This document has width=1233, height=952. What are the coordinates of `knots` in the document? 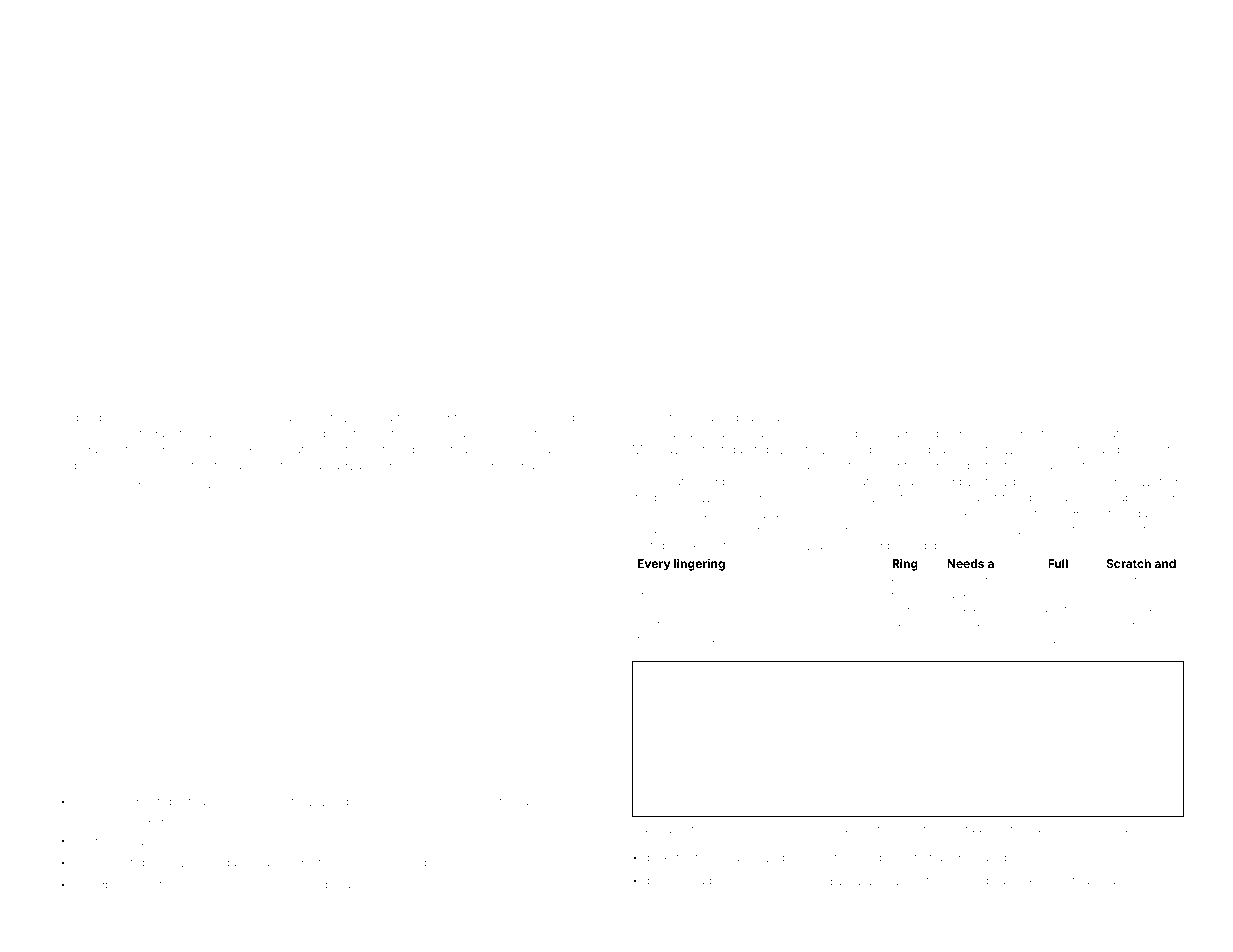 It's located at (885, 829).
